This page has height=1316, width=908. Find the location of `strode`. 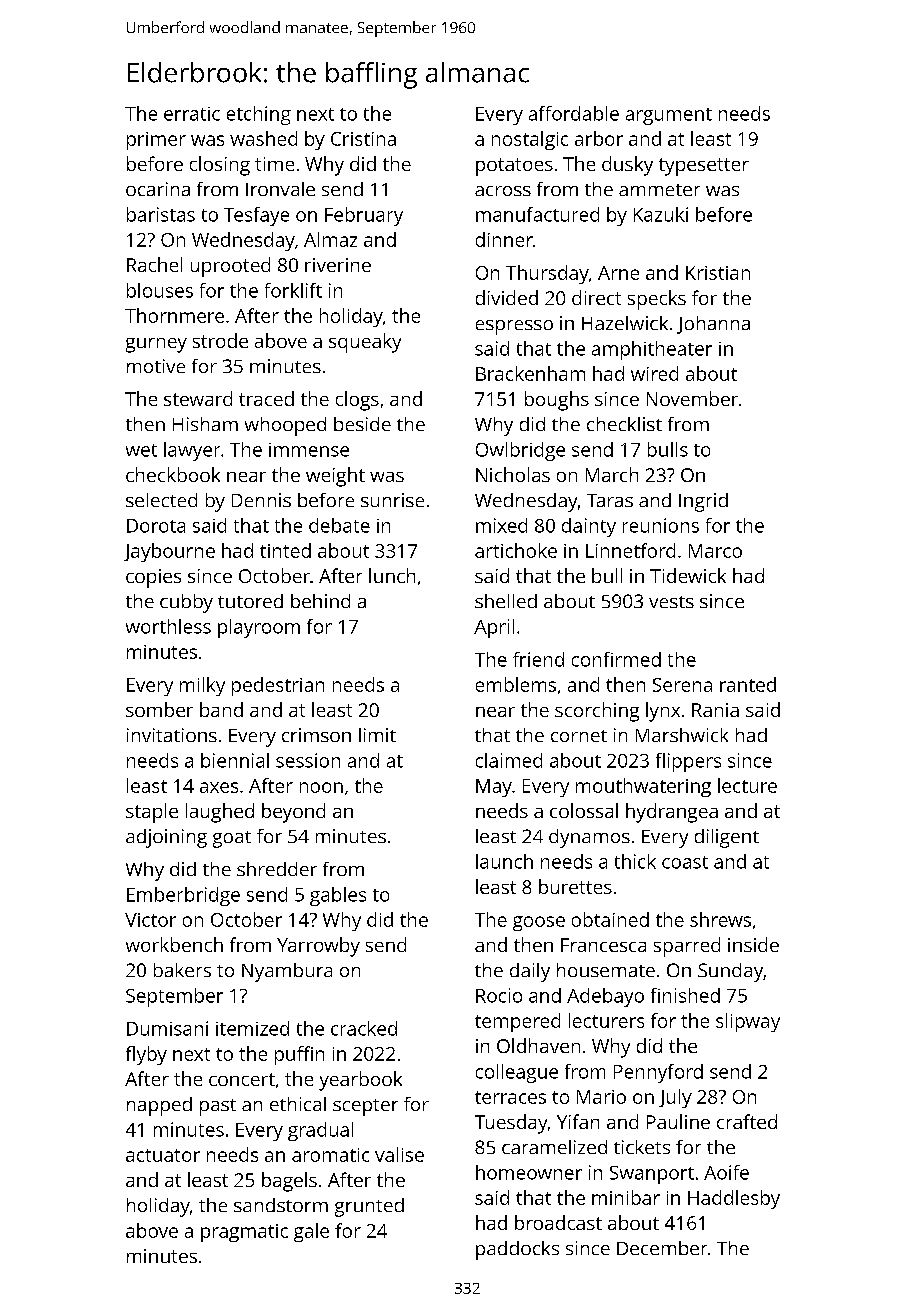

strode is located at coordinates (220, 340).
